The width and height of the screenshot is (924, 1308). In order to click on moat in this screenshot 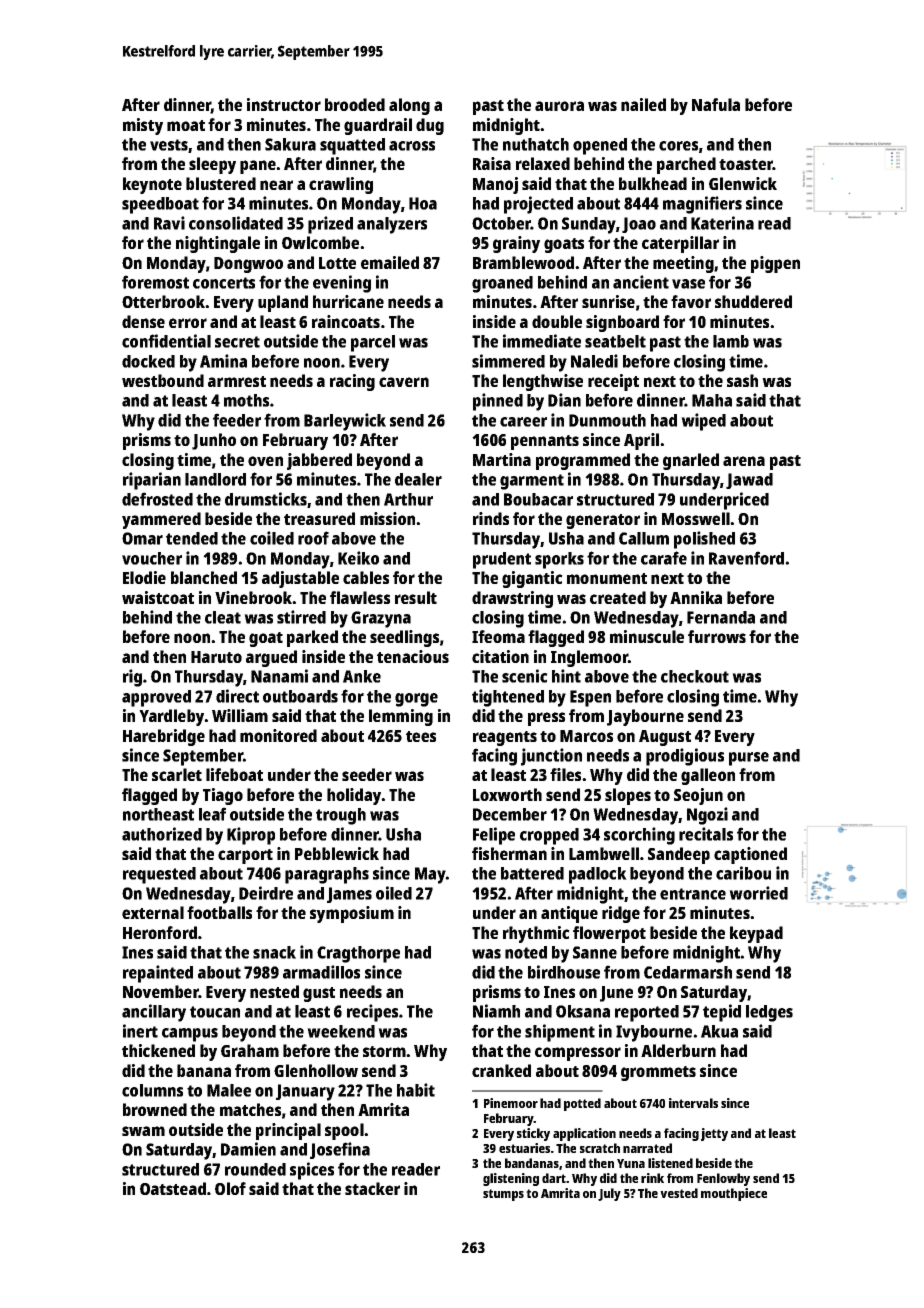, I will do `click(186, 125)`.
